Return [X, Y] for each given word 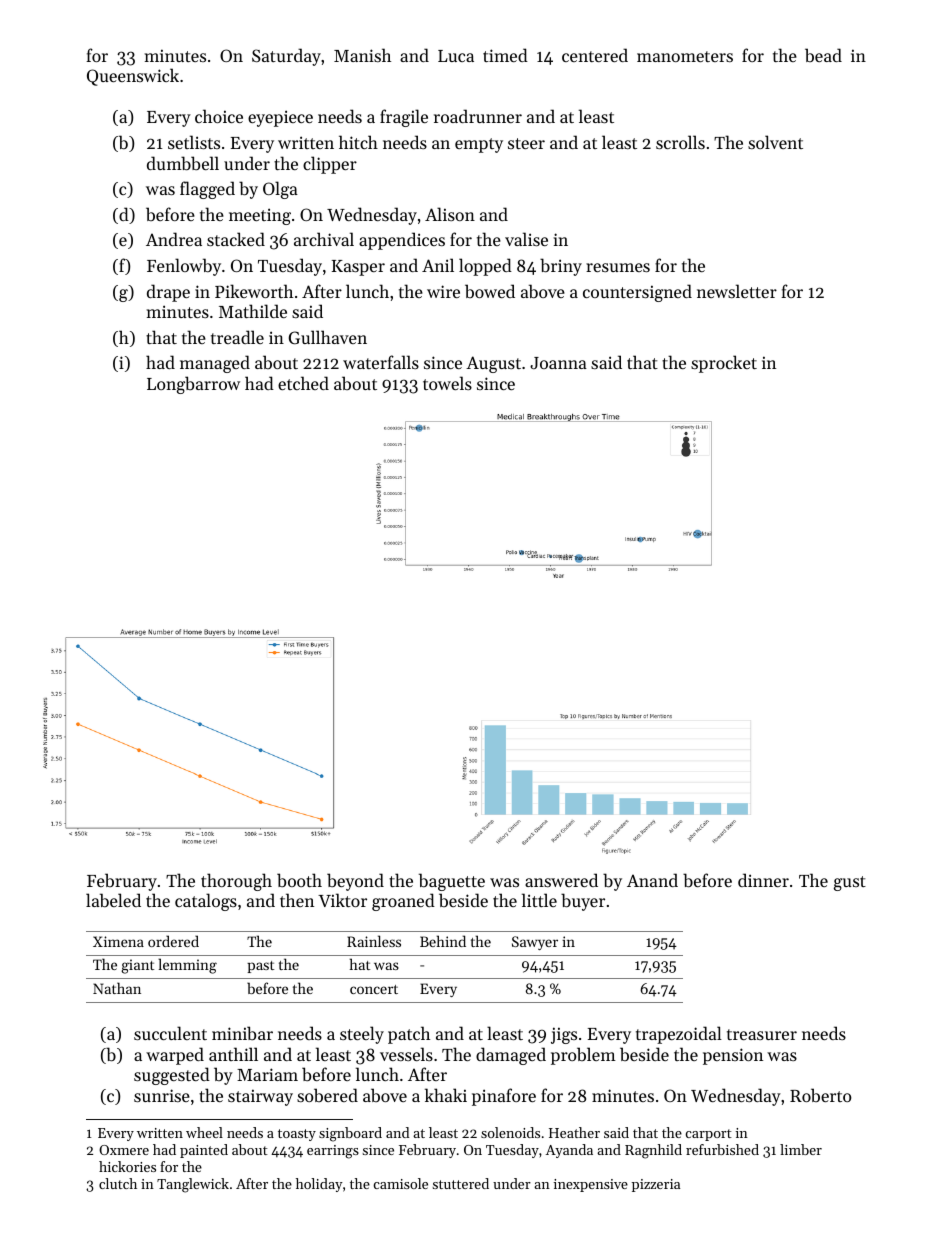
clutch [118, 1183]
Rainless [374, 941]
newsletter [737, 291]
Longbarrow [193, 385]
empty [479, 145]
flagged [207, 190]
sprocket [724, 364]
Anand [652, 880]
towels [447, 383]
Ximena [118, 941]
